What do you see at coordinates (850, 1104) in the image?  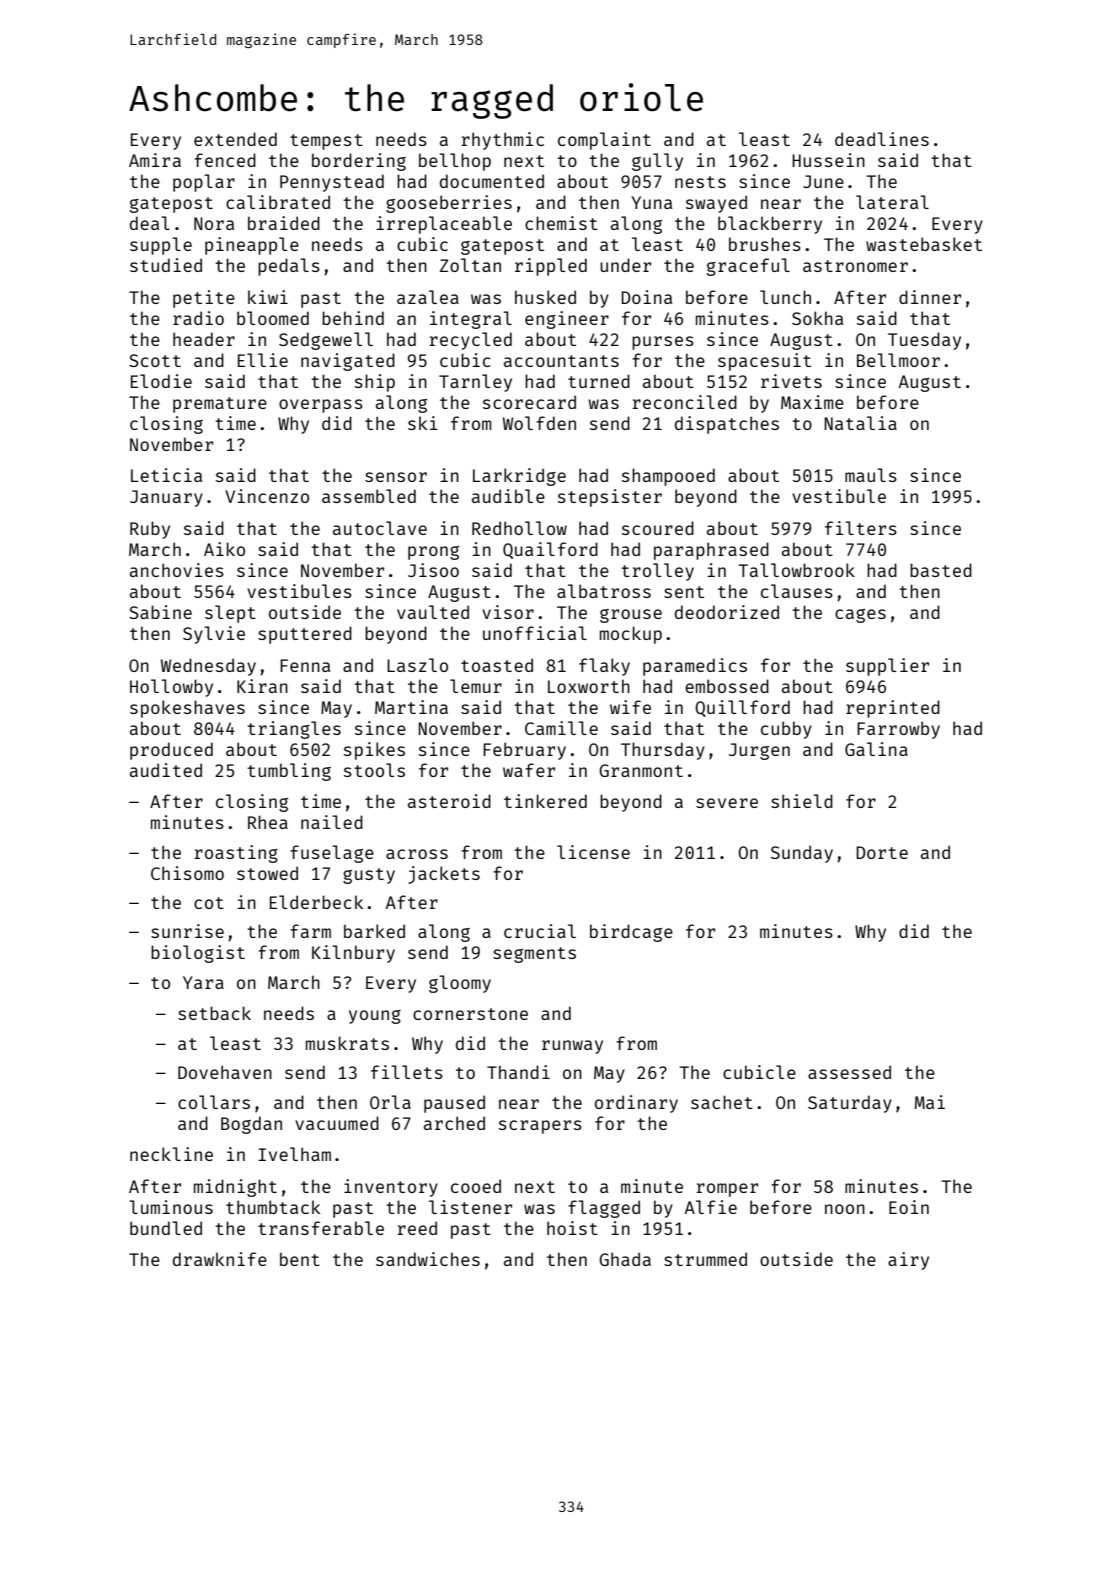 I see `Saturday` at bounding box center [850, 1104].
